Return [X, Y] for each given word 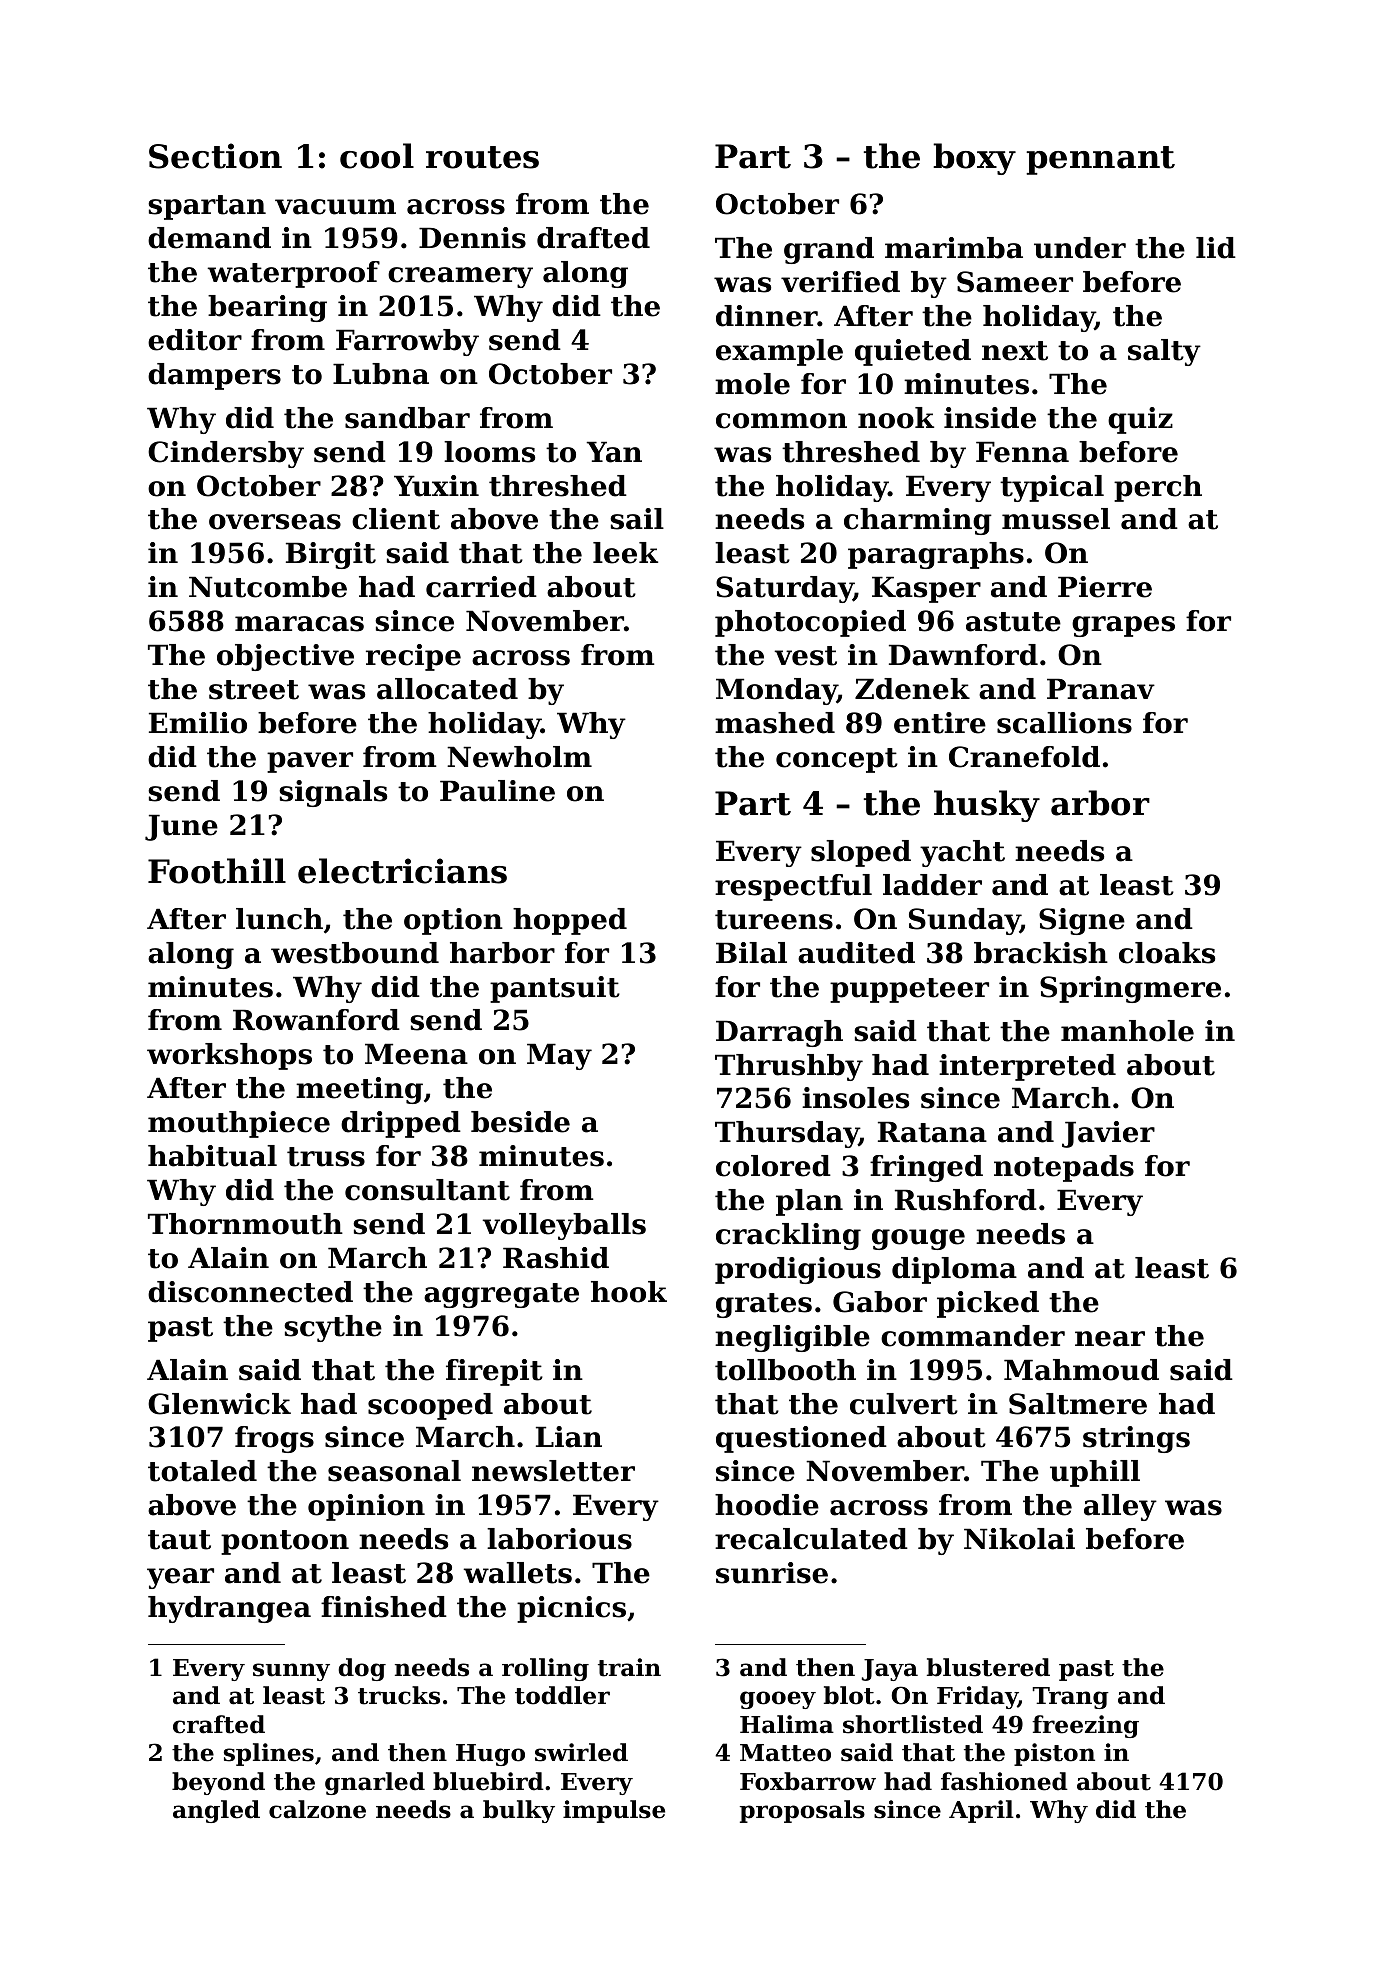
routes [482, 157]
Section [215, 156]
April [981, 1811]
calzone [317, 1809]
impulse [614, 1811]
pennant [1100, 160]
